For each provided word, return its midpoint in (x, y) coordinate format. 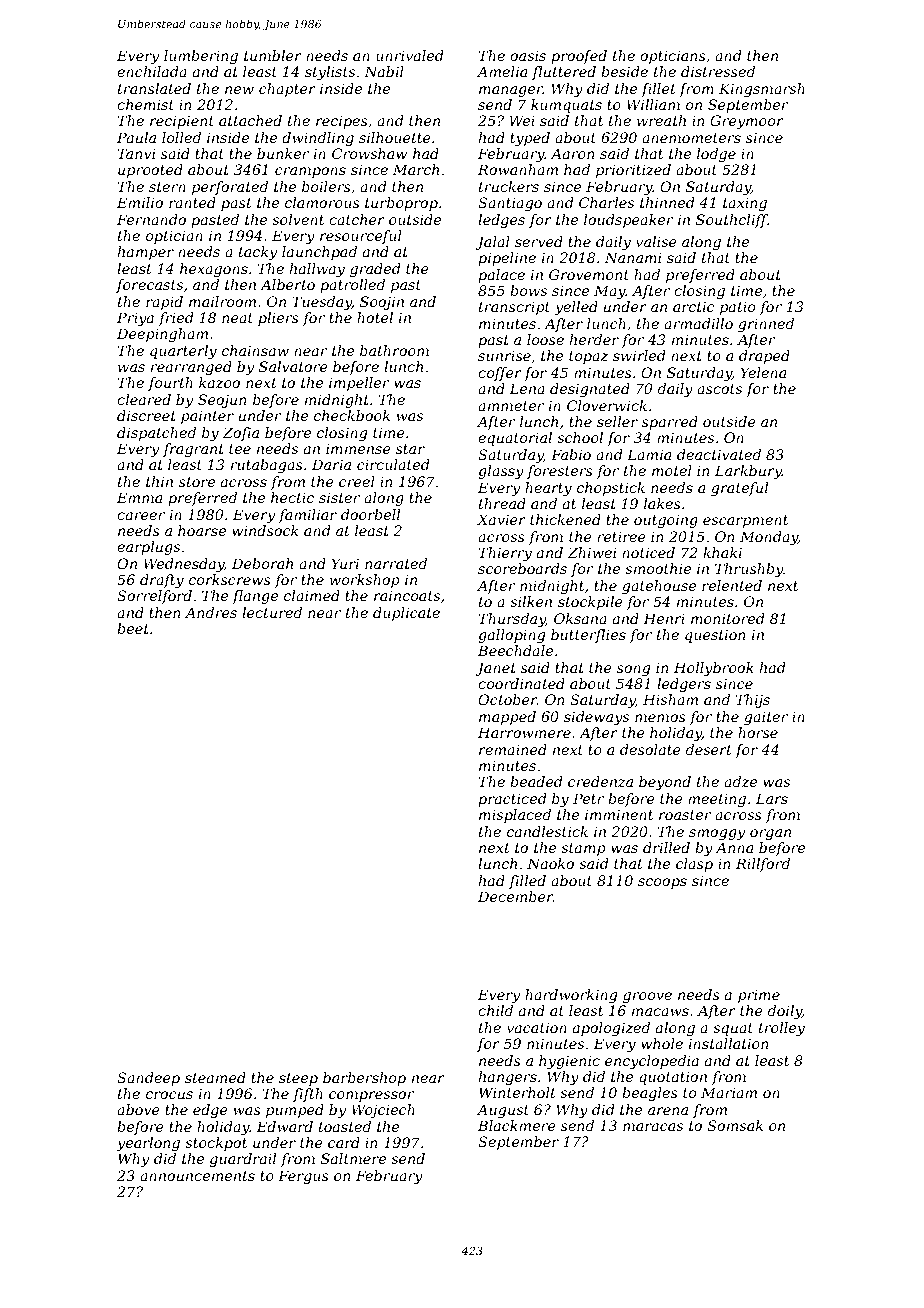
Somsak (735, 1125)
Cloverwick (607, 405)
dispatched (156, 434)
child (495, 1010)
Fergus (303, 1177)
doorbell (370, 514)
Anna (734, 847)
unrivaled (410, 55)
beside (624, 71)
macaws (660, 1012)
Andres (211, 612)
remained (513, 749)
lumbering (201, 57)
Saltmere (353, 1158)
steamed (215, 1077)
